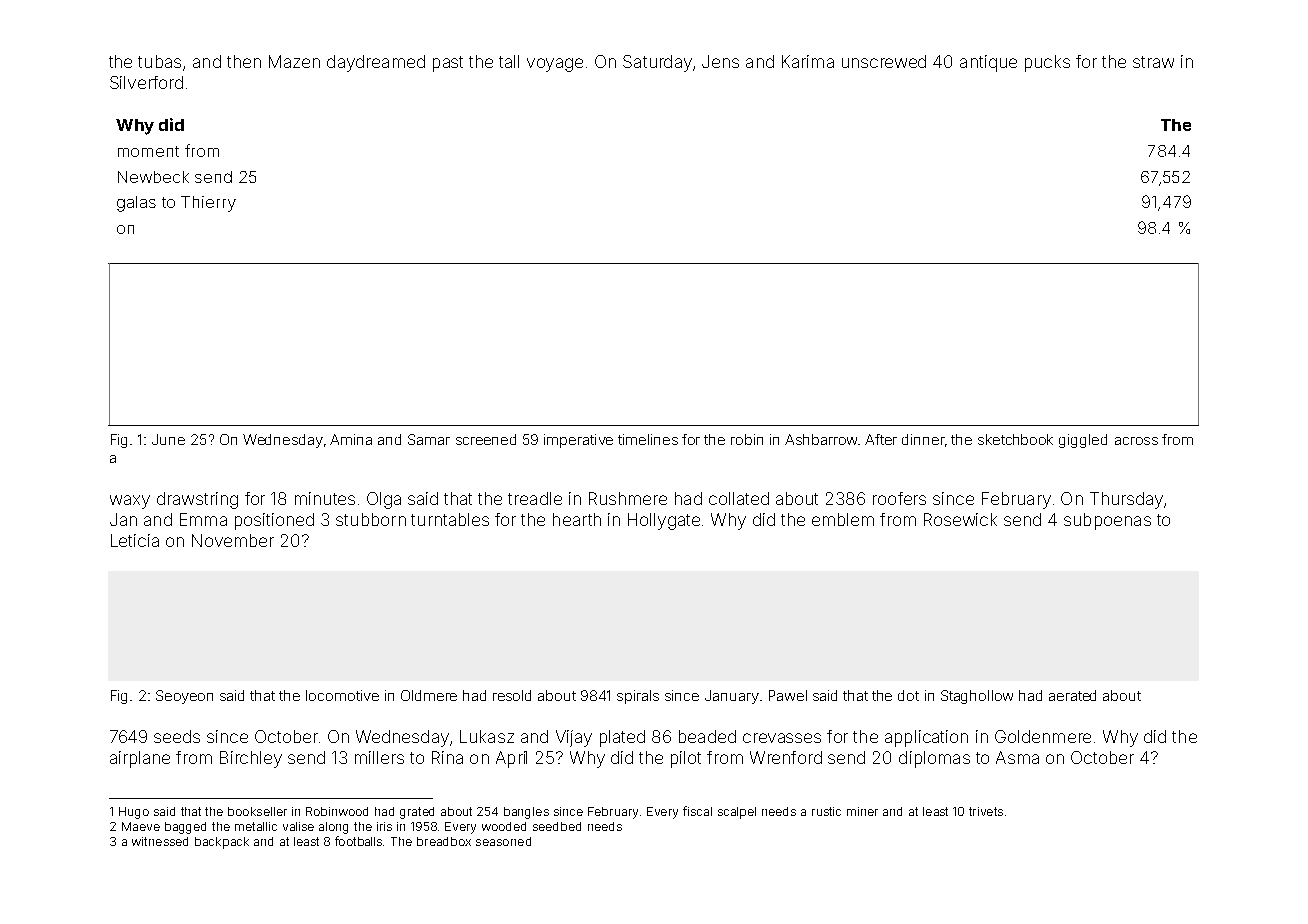 This page has height=924, width=1308. I want to click on moment, so click(148, 151).
